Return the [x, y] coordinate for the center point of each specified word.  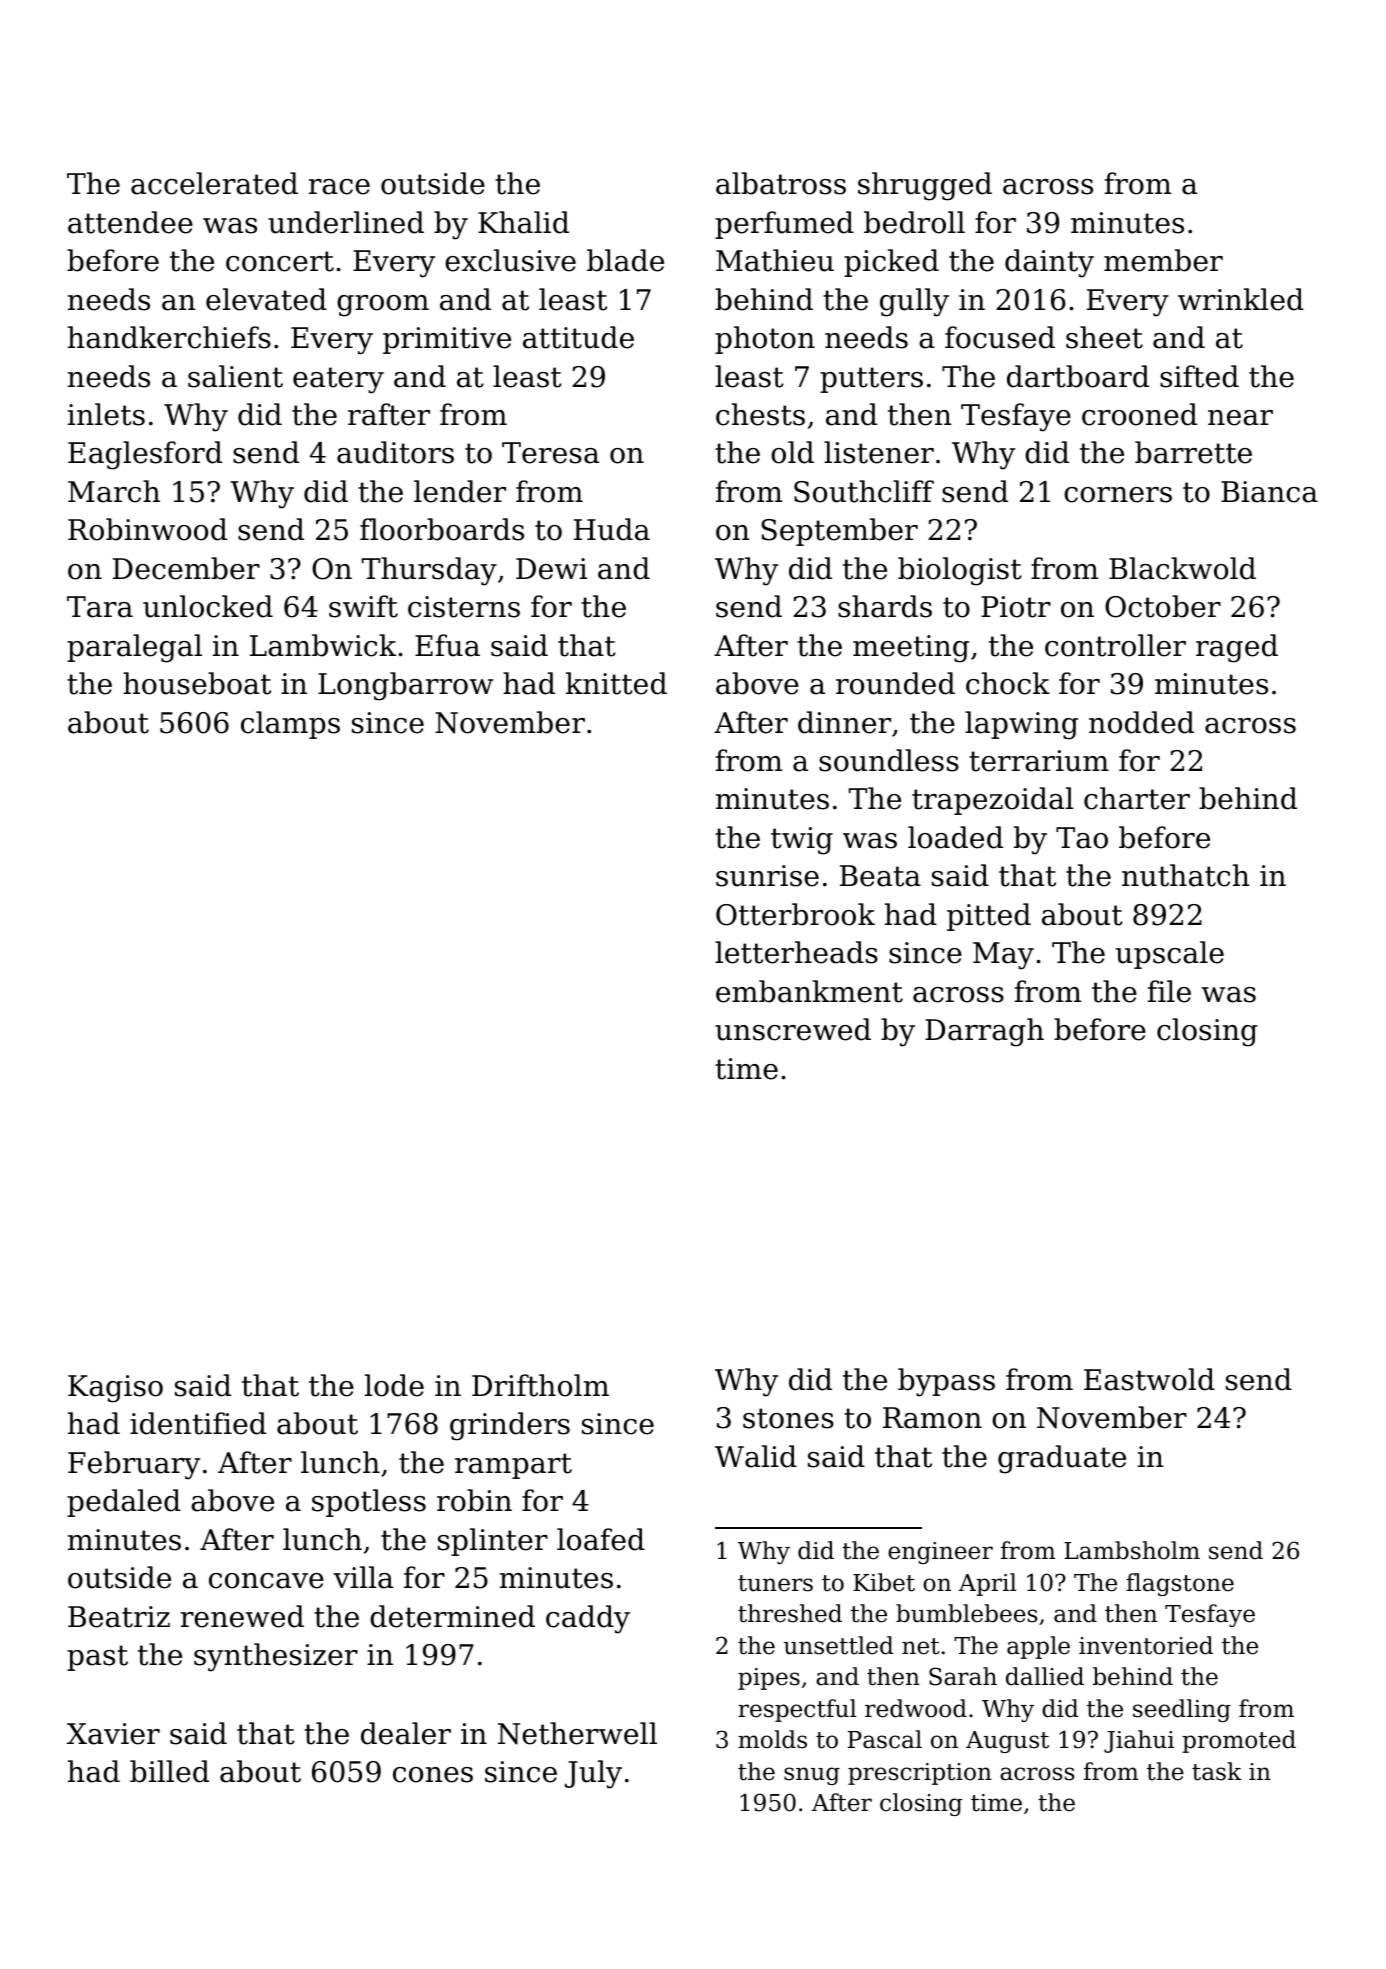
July [593, 1774]
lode [394, 1385]
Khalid [523, 222]
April [988, 1584]
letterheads [796, 952]
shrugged [925, 186]
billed [169, 1771]
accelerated [214, 183]
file [1169, 991]
